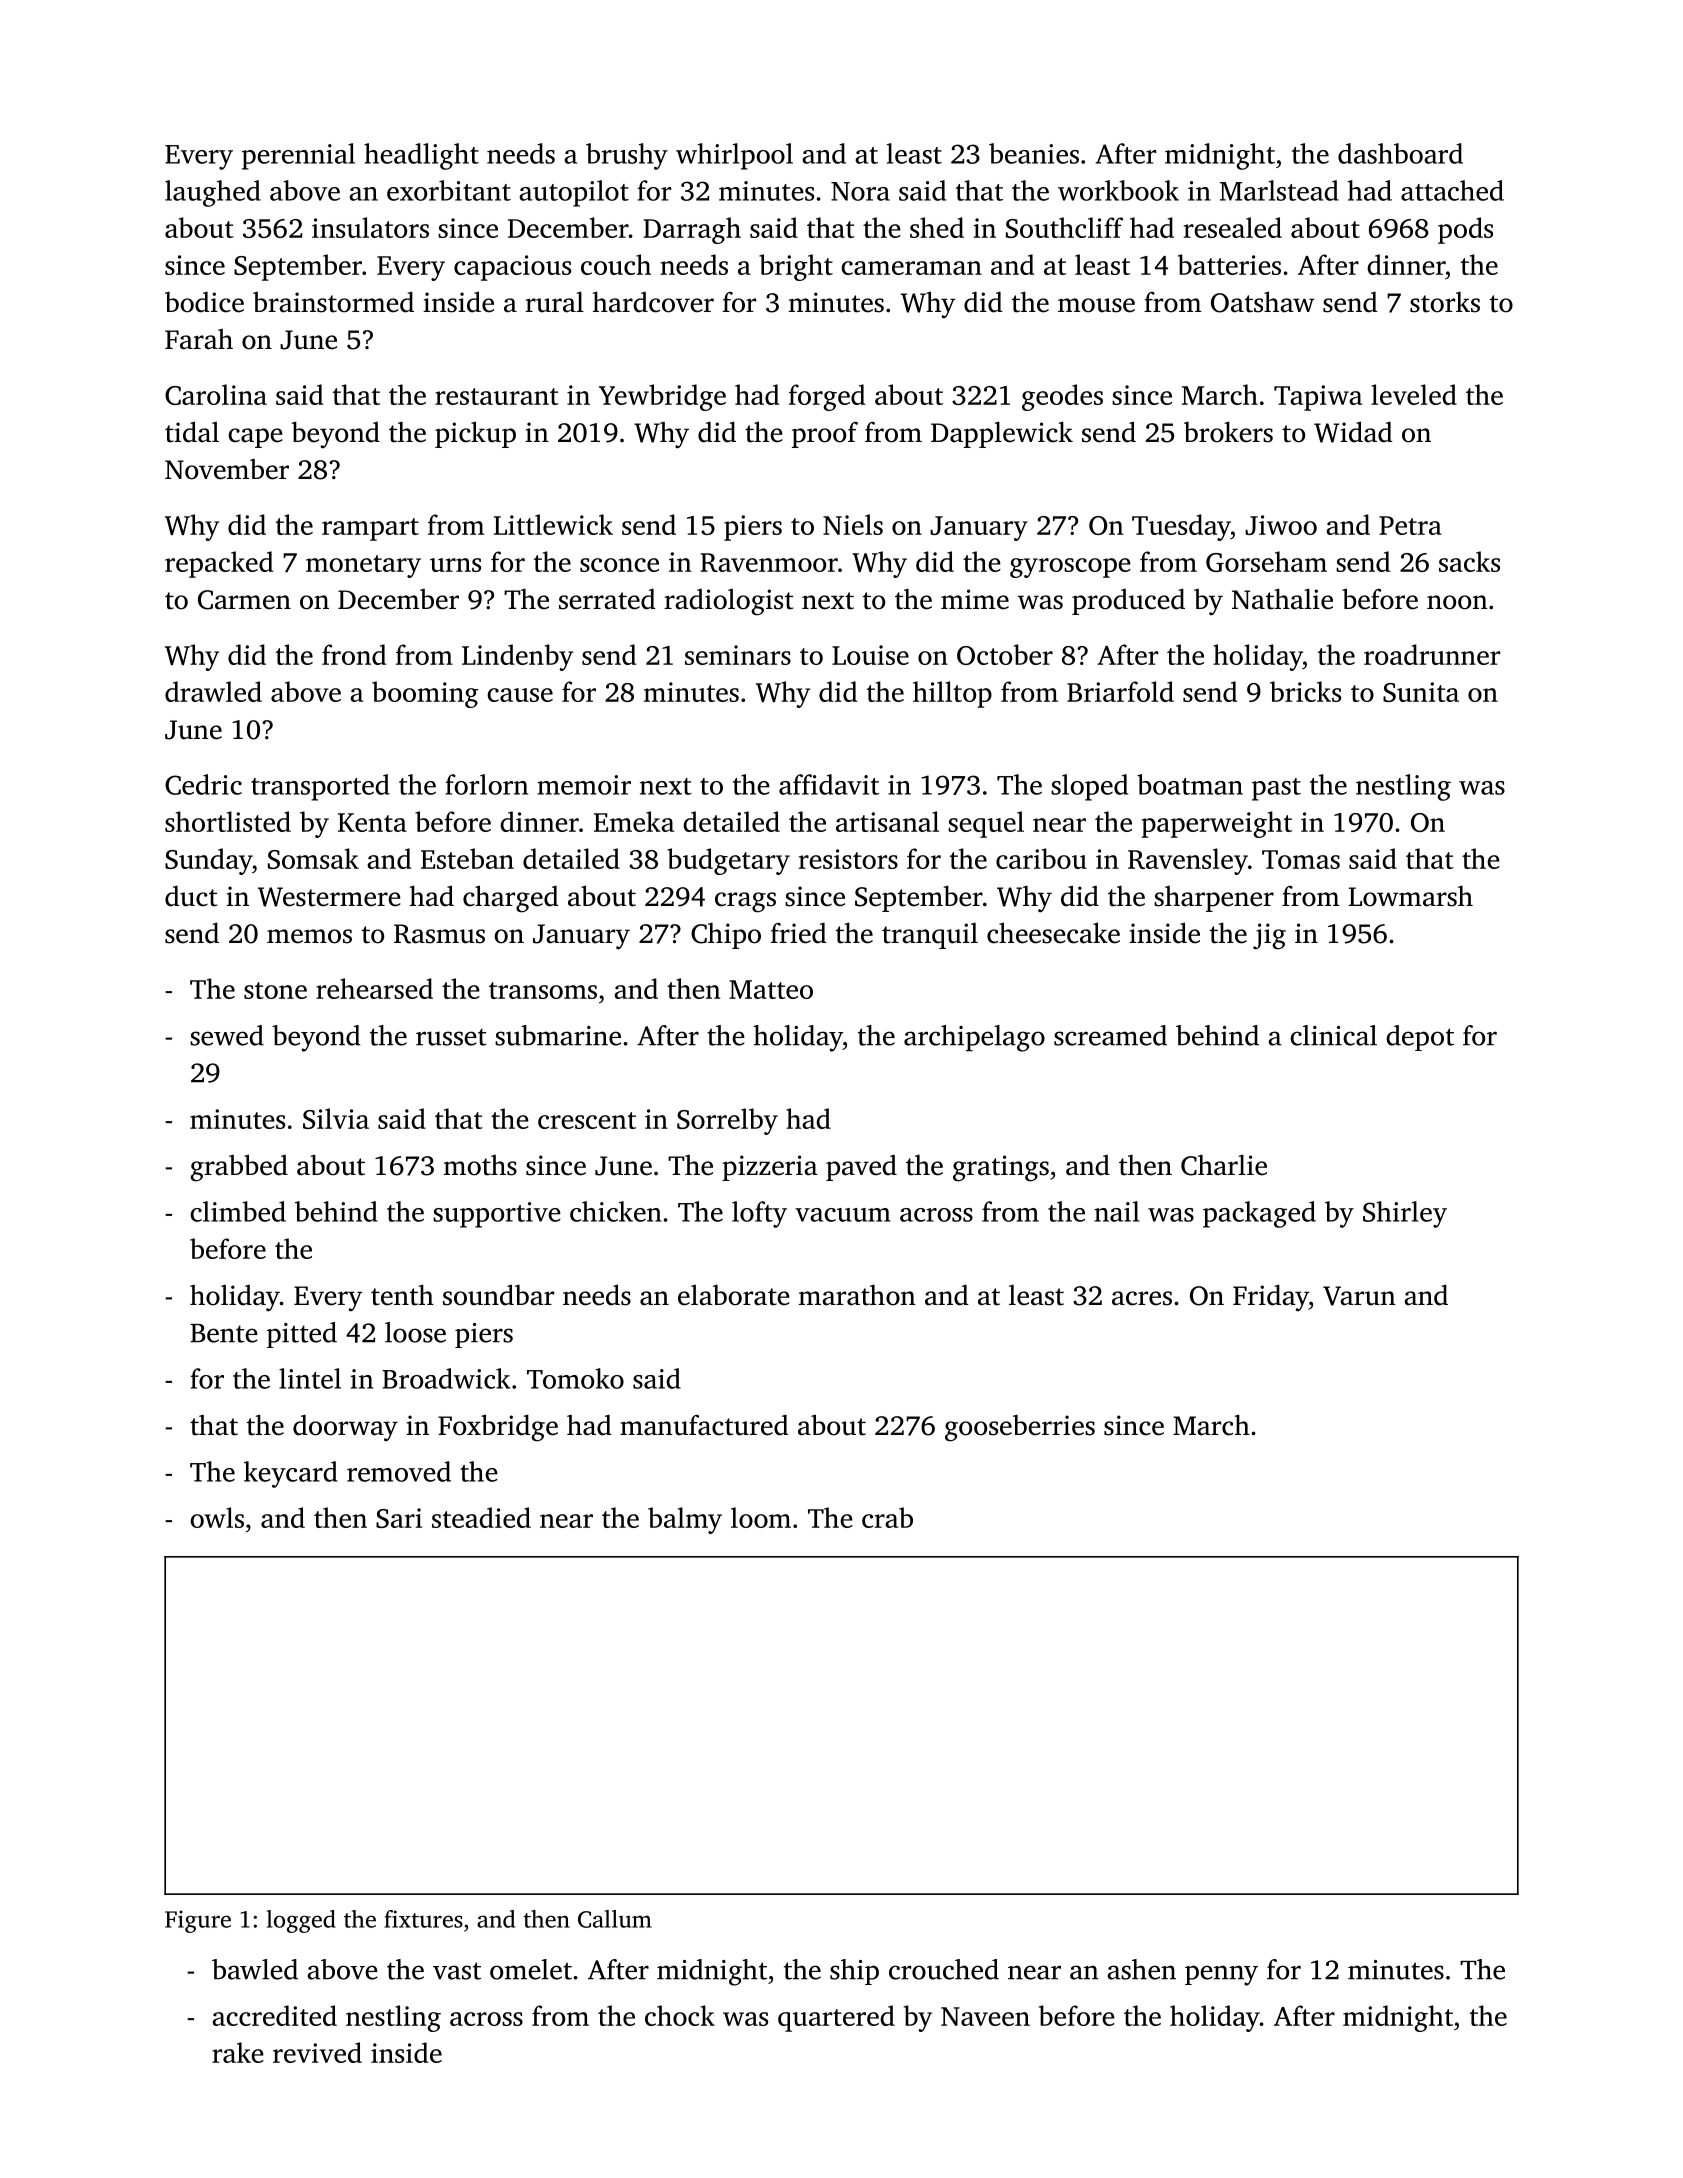 The width and height of the page is (1683, 2178). Describe the element at coordinates (854, 1972) in the page. I see `ship` at that location.
